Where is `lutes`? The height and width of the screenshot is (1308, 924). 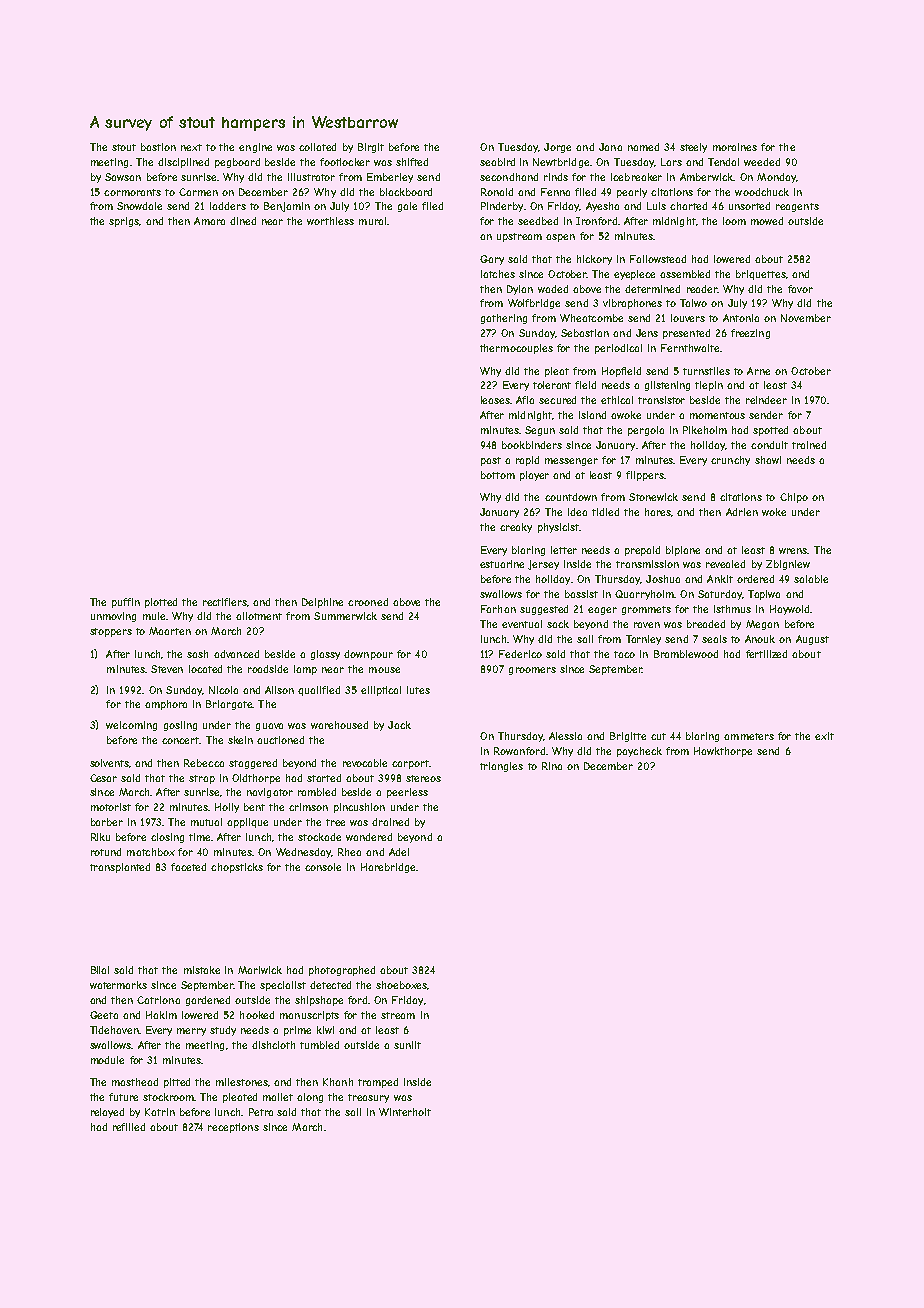 lutes is located at coordinates (418, 690).
